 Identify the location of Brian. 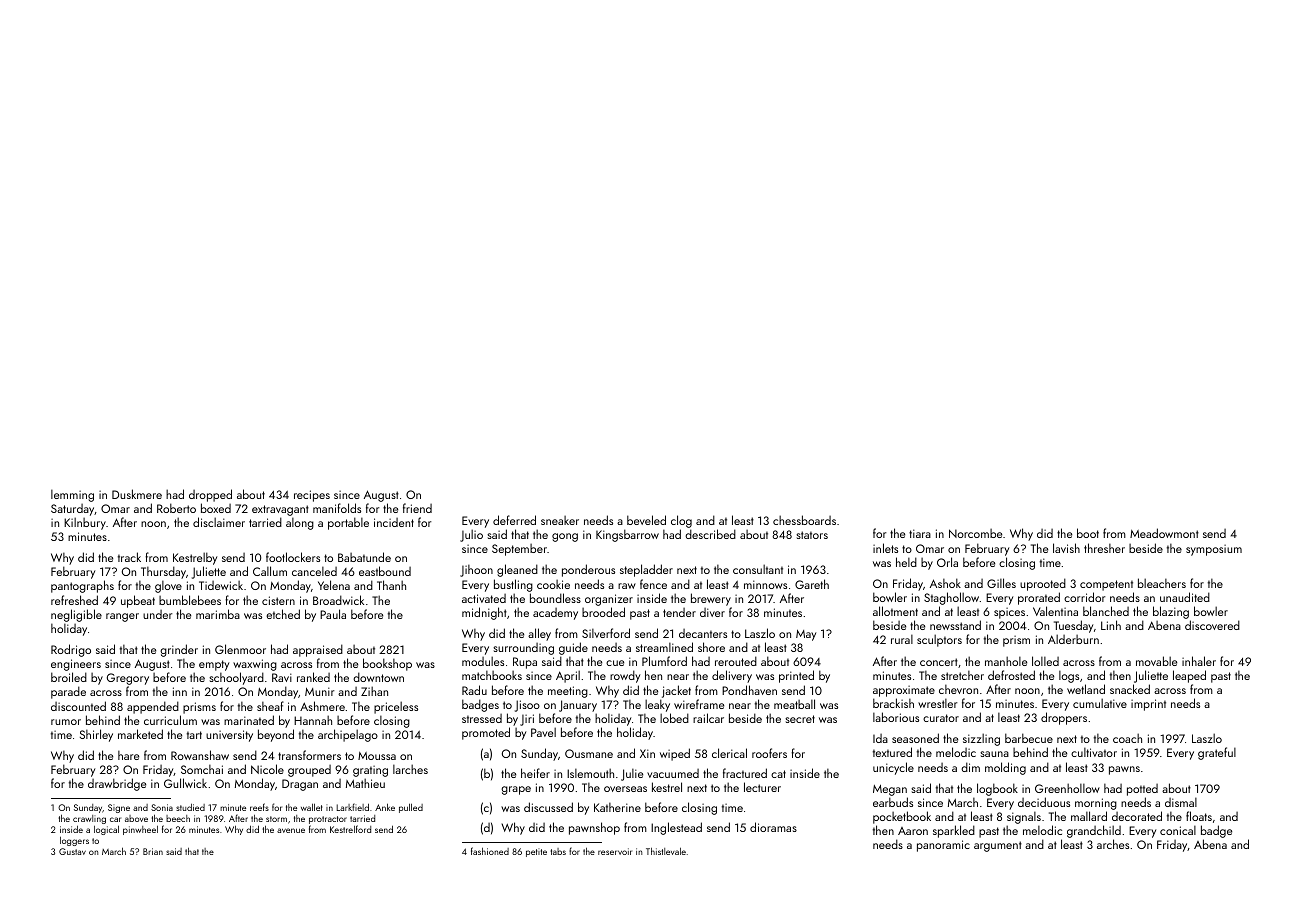
(153, 851).
